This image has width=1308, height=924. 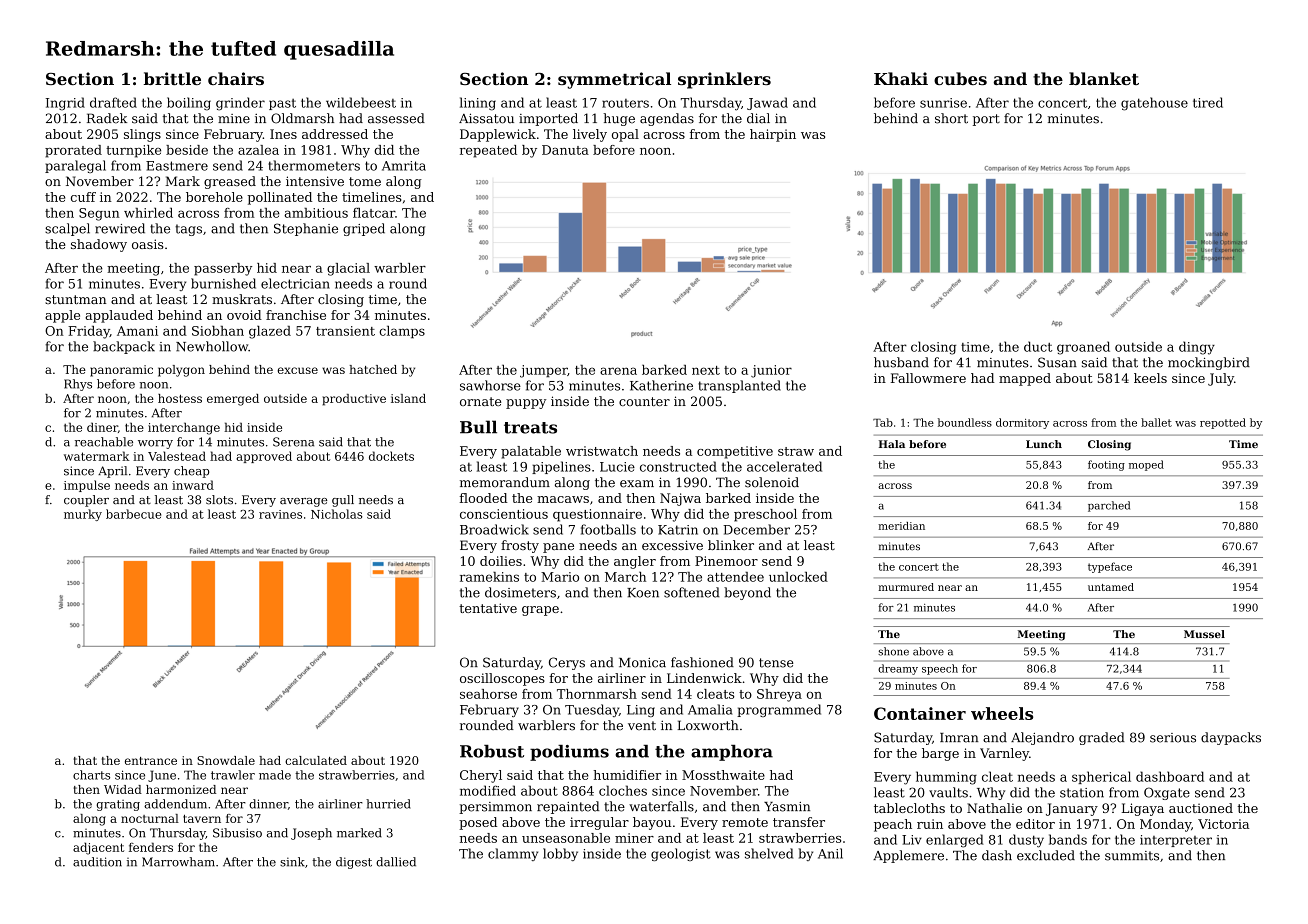 I want to click on blanket, so click(x=1104, y=78).
